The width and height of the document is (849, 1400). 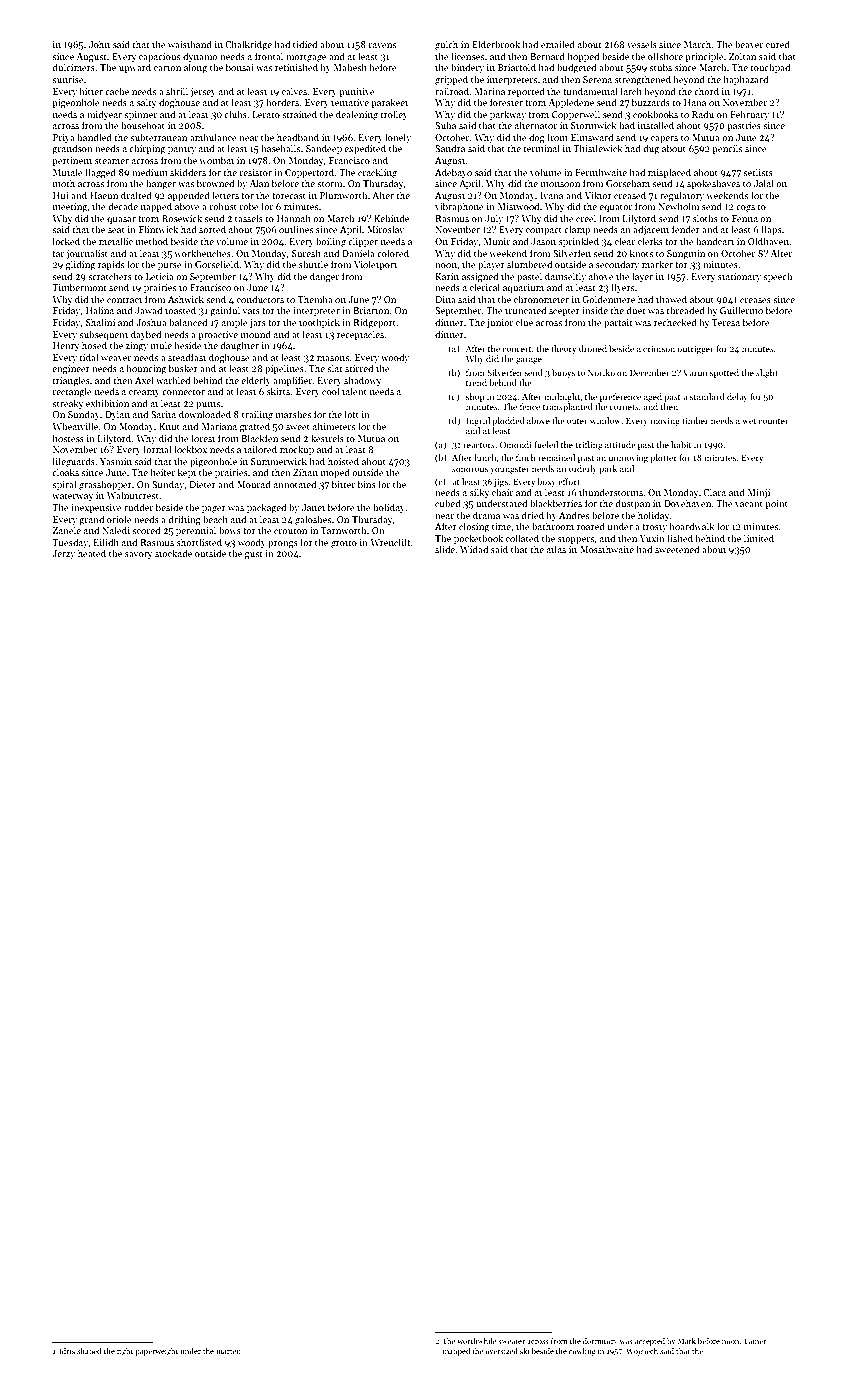 I want to click on spiral, so click(x=64, y=485).
